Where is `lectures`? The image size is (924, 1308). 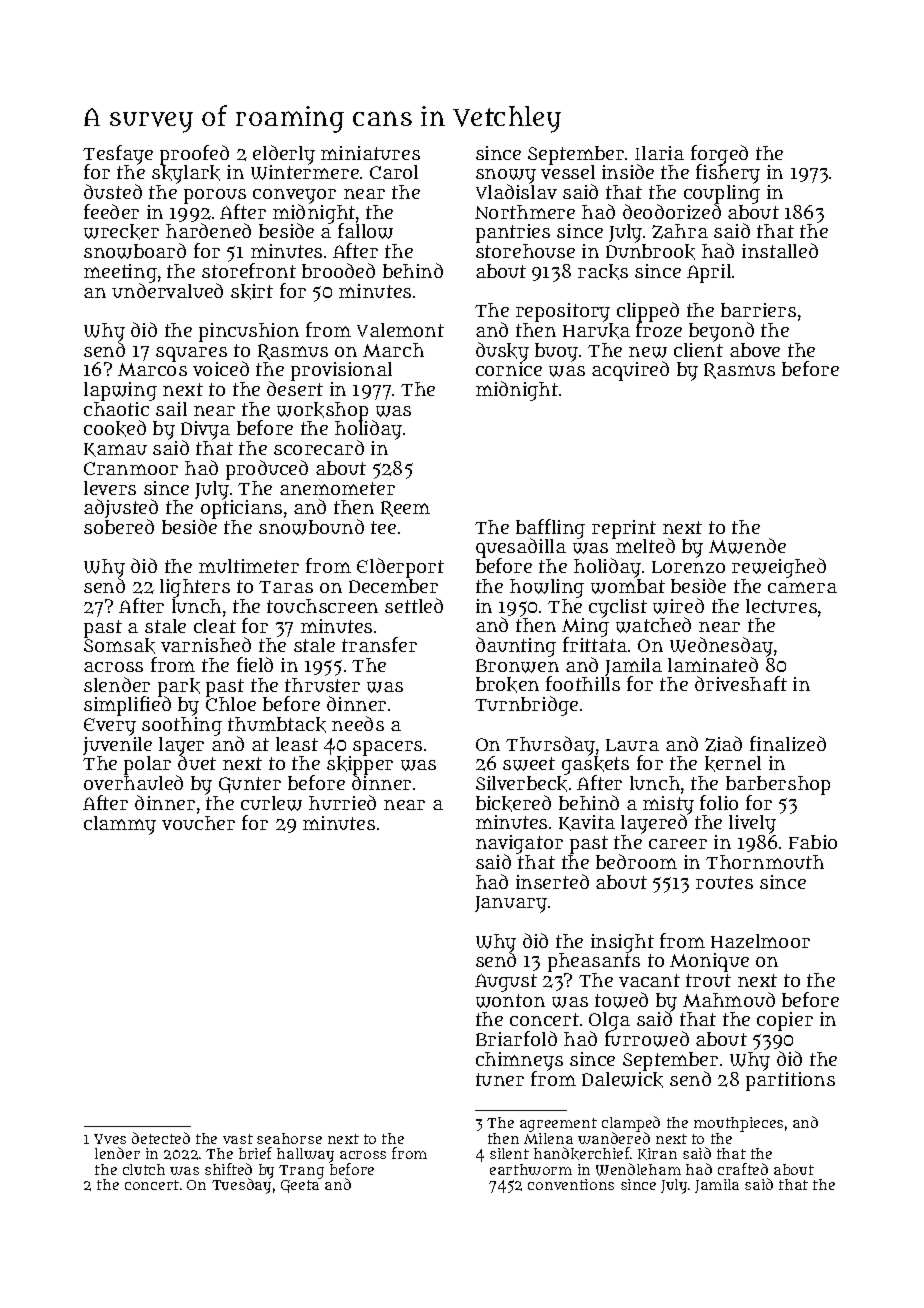 lectures is located at coordinates (781, 606).
